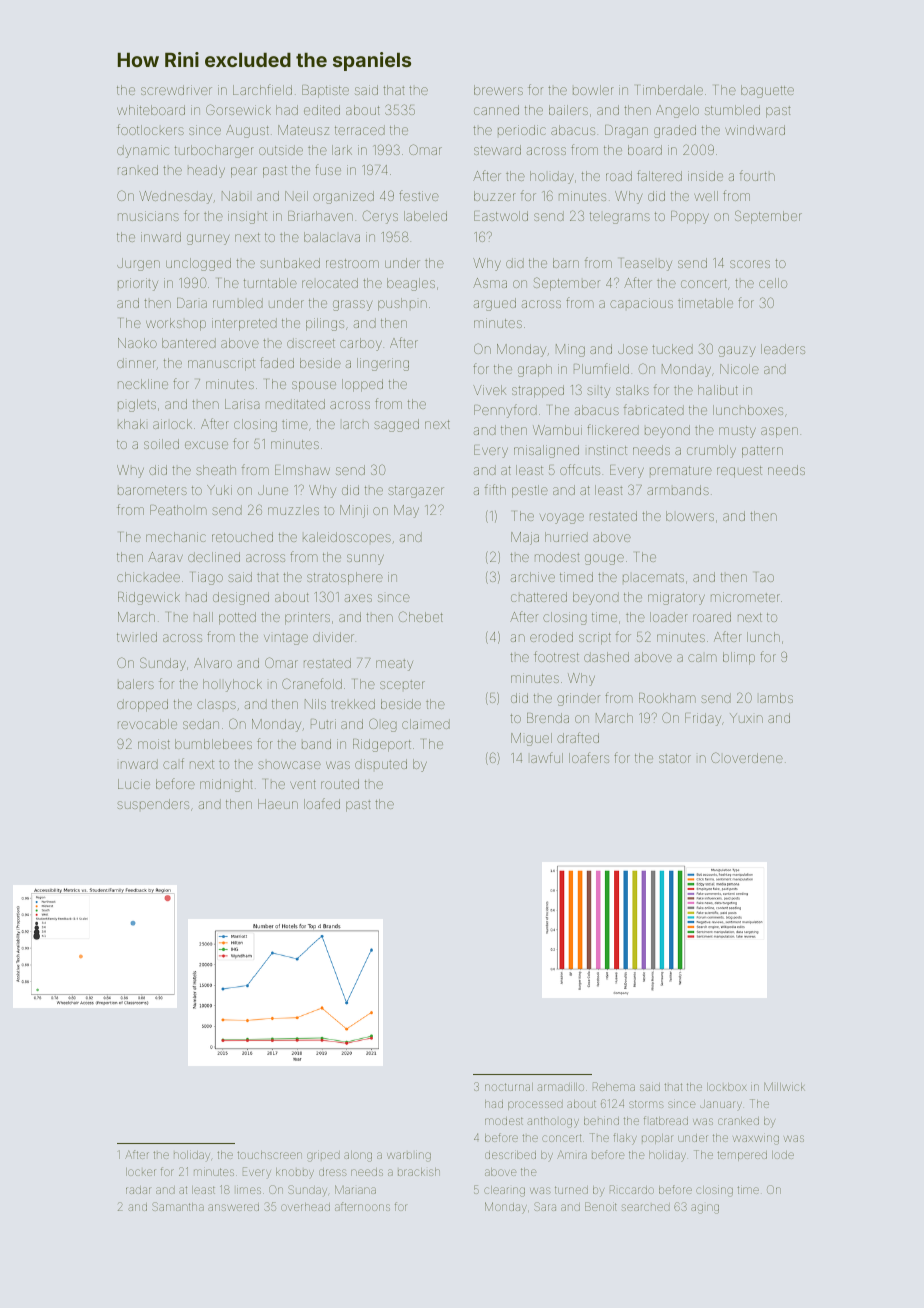  I want to click on Samantha, so click(178, 1206).
